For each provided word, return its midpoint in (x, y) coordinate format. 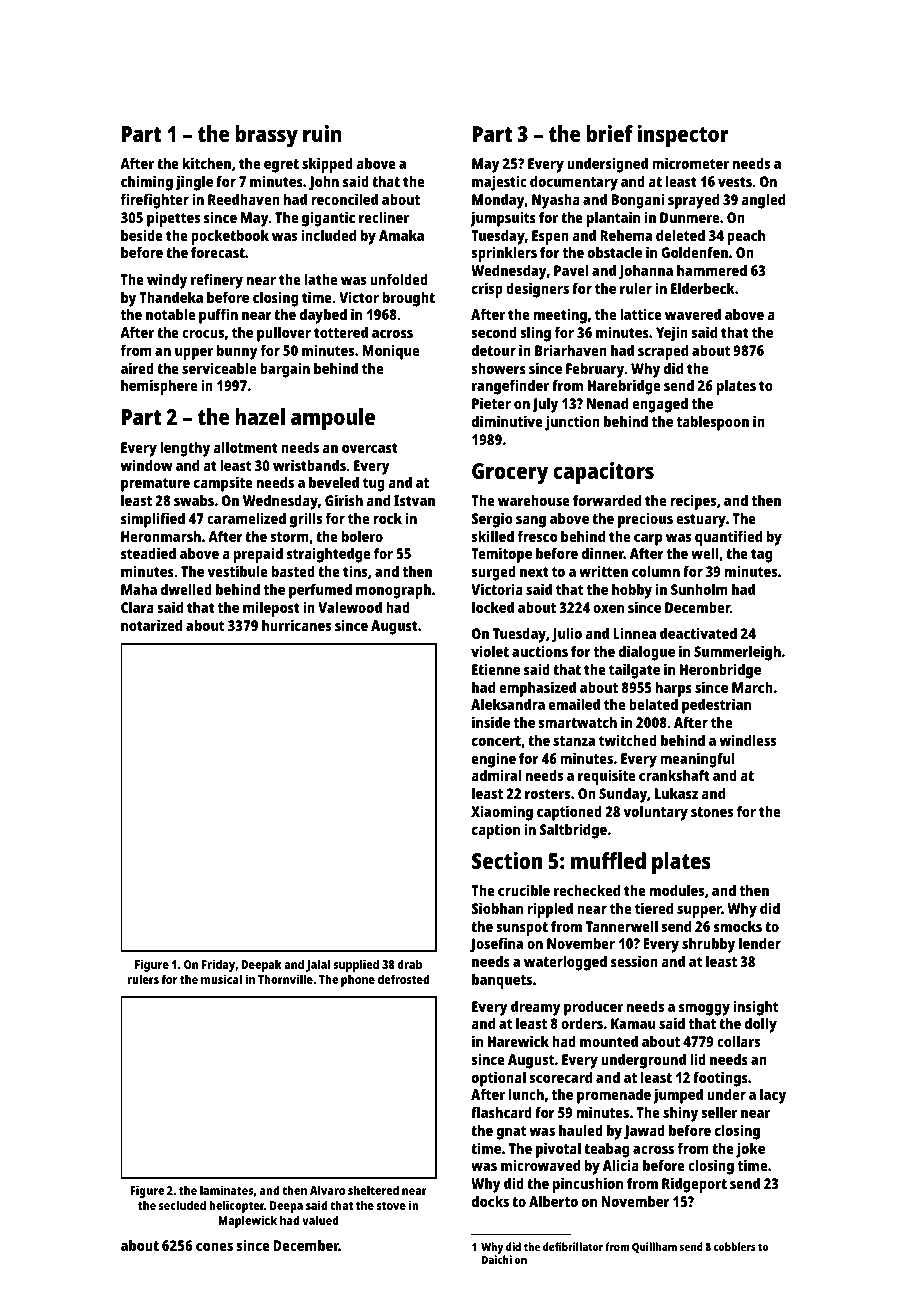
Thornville (285, 979)
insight (756, 1008)
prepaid (258, 555)
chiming (147, 183)
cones (214, 1246)
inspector (683, 136)
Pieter (491, 403)
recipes (693, 502)
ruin (322, 133)
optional (499, 1079)
